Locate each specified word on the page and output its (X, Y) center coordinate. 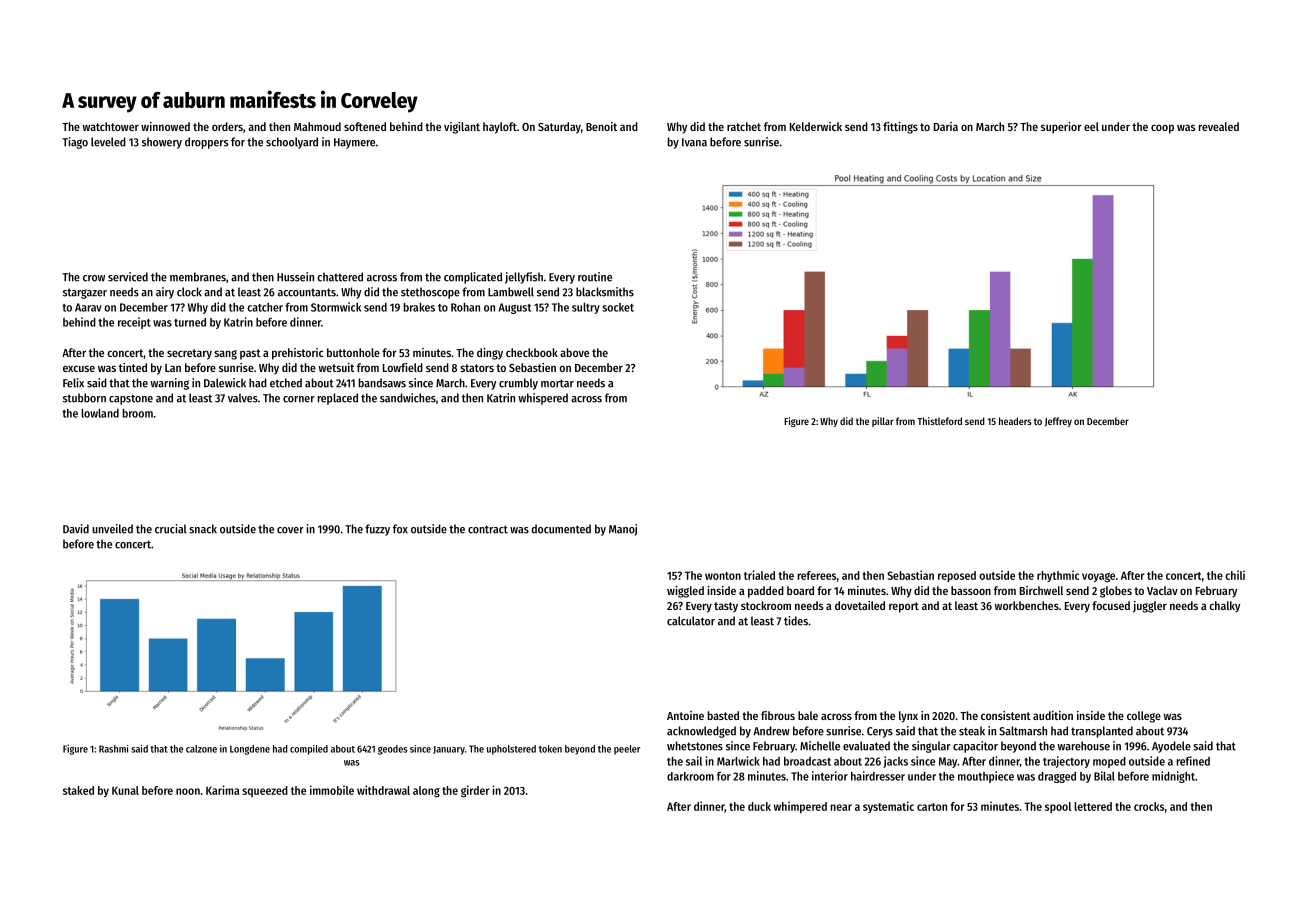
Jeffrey (1058, 422)
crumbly (518, 384)
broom (138, 413)
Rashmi (113, 749)
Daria (946, 126)
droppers (206, 143)
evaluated (866, 746)
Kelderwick (816, 126)
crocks (1149, 806)
